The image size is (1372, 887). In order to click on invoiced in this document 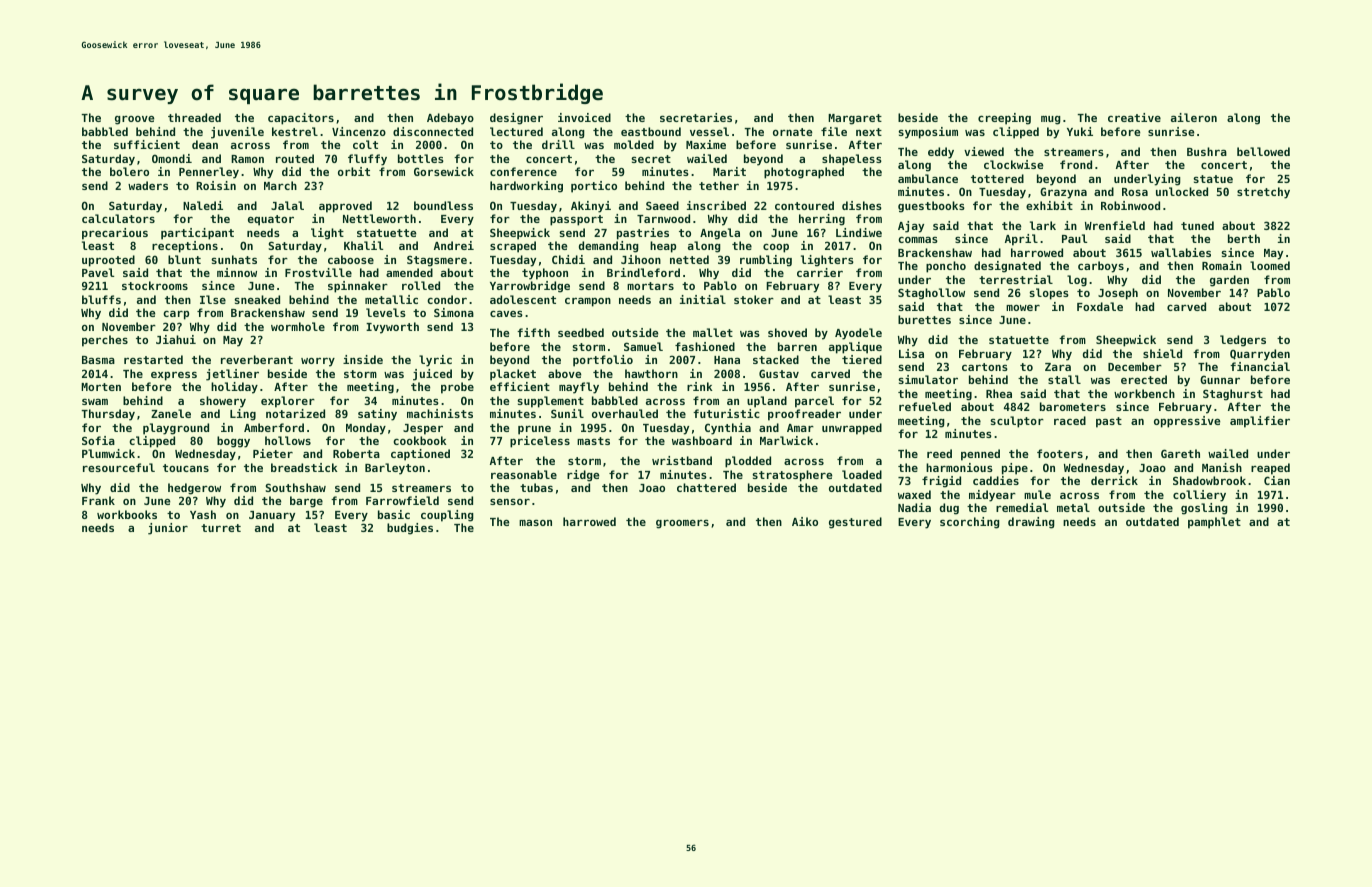, I will do `click(584, 117)`.
